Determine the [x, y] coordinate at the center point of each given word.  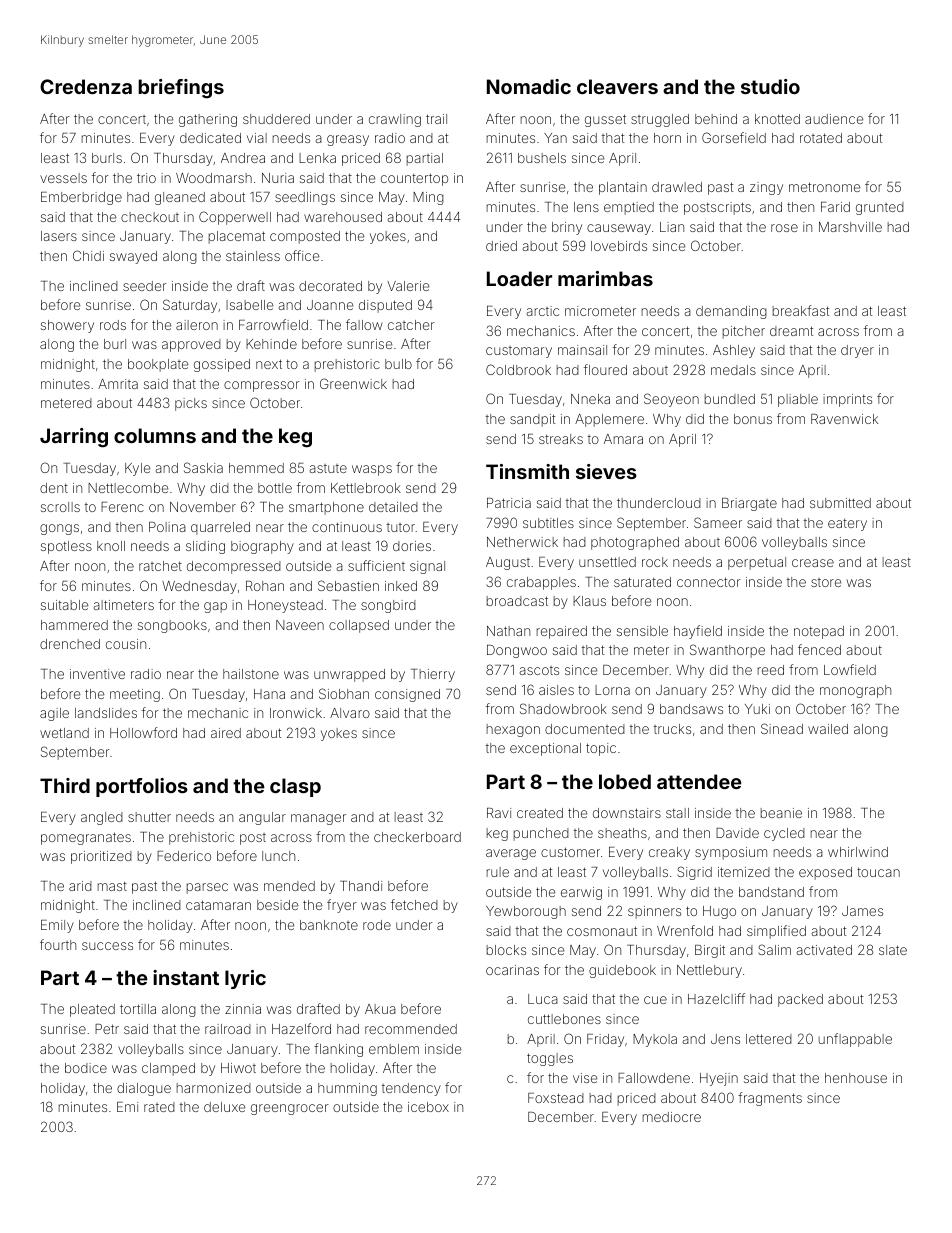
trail [436, 119]
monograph [855, 691]
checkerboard [417, 837]
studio [770, 86]
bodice [86, 1068]
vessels [63, 178]
